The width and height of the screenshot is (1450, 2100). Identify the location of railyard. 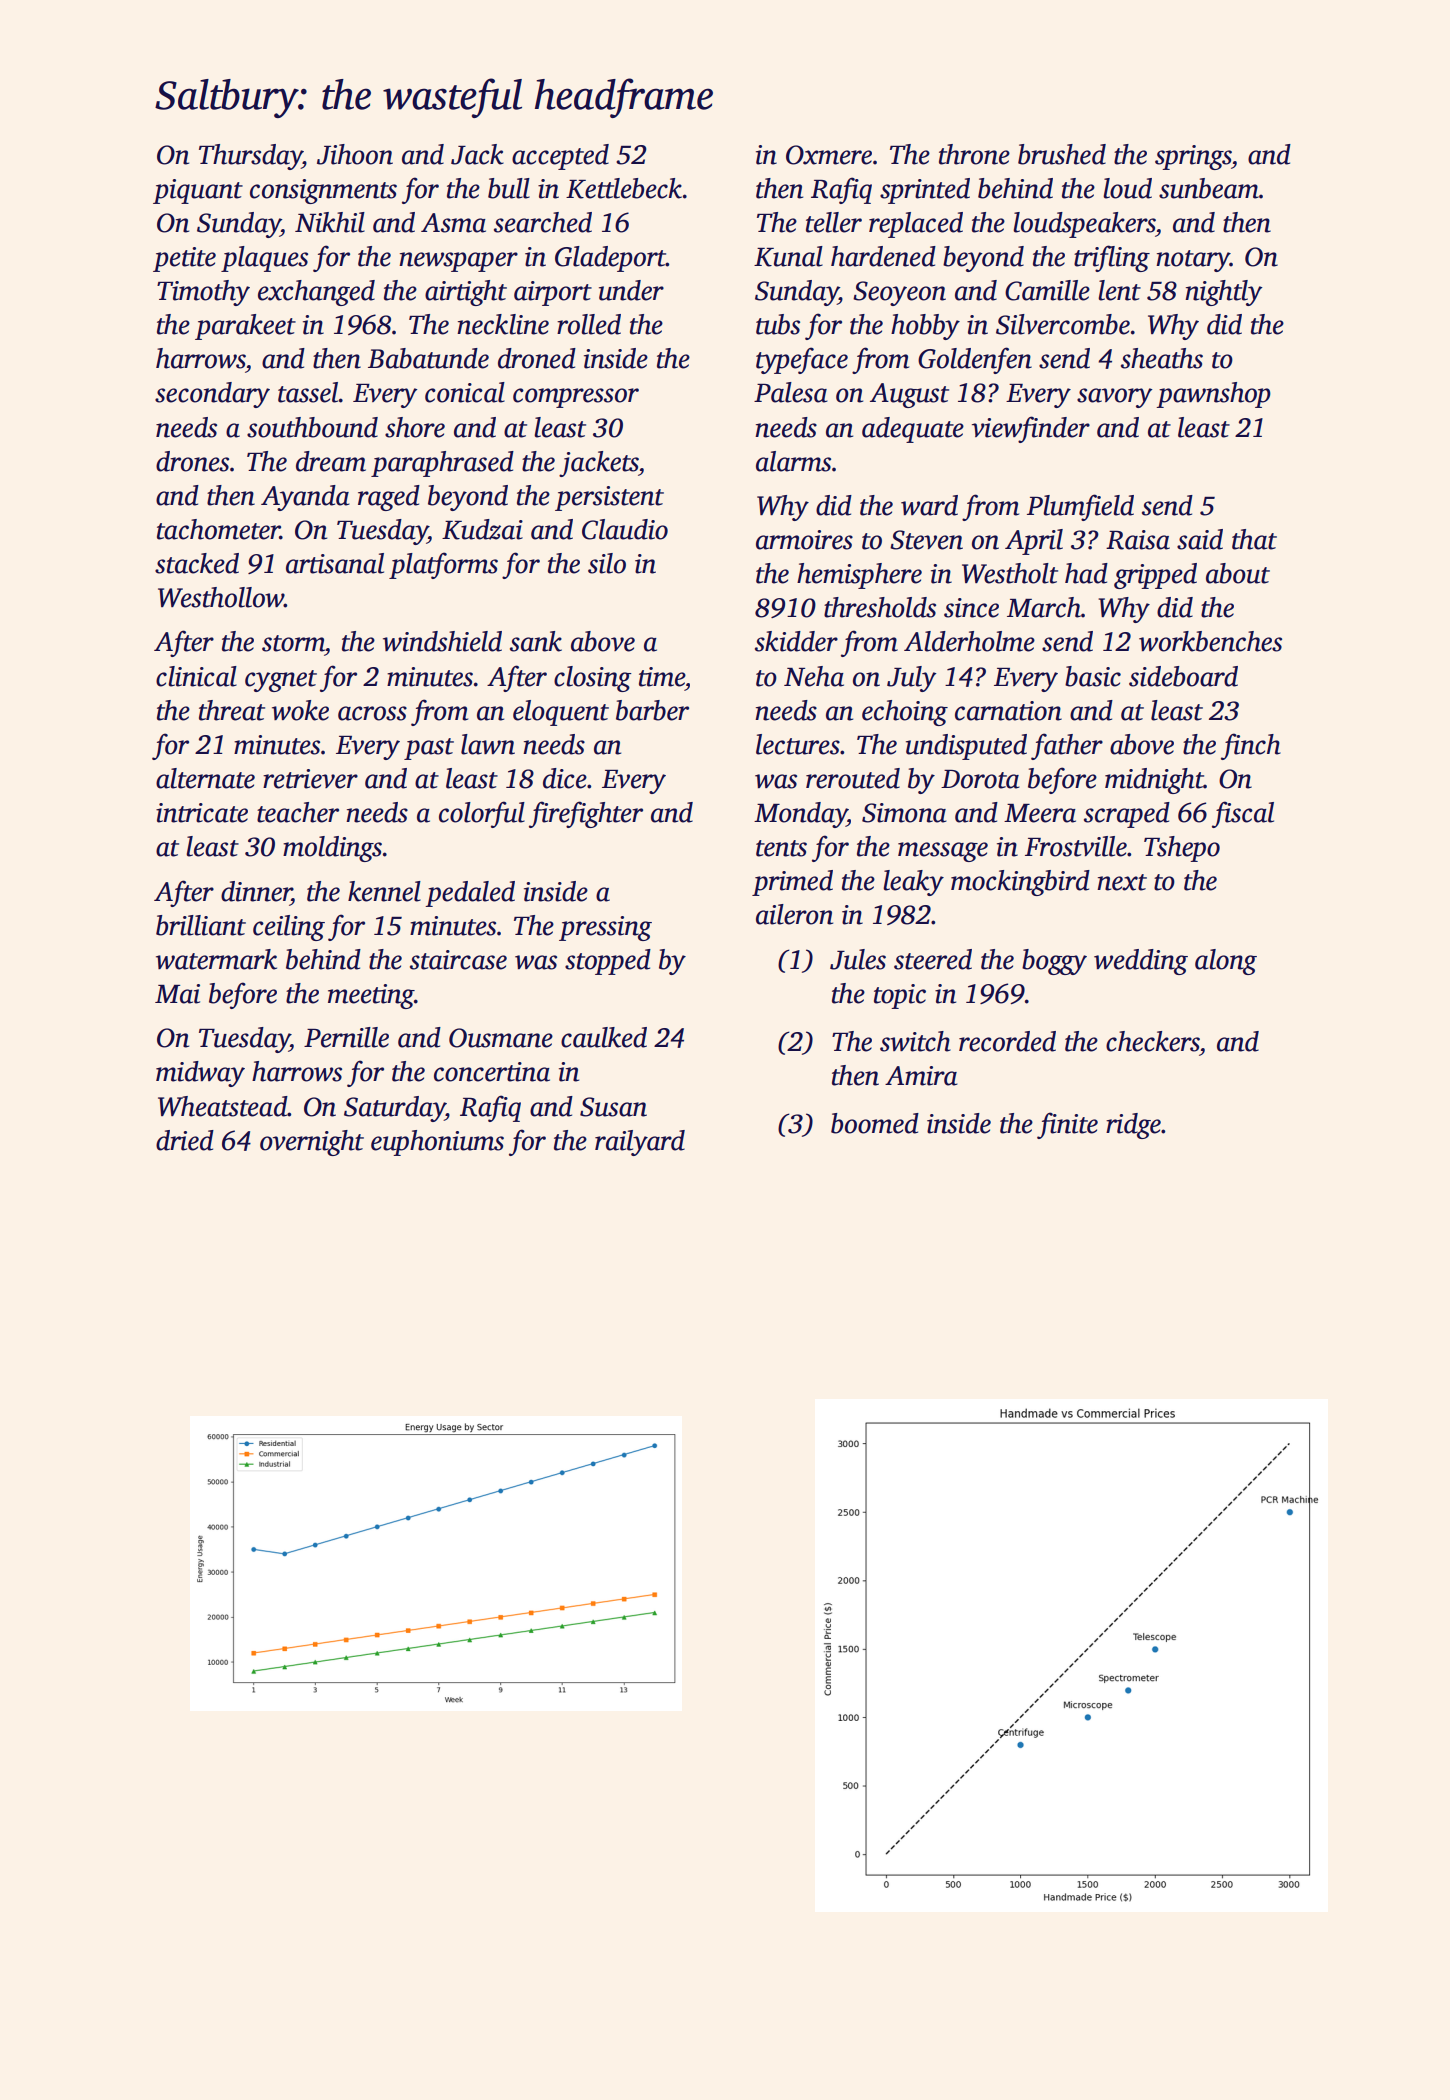
(640, 1143).
